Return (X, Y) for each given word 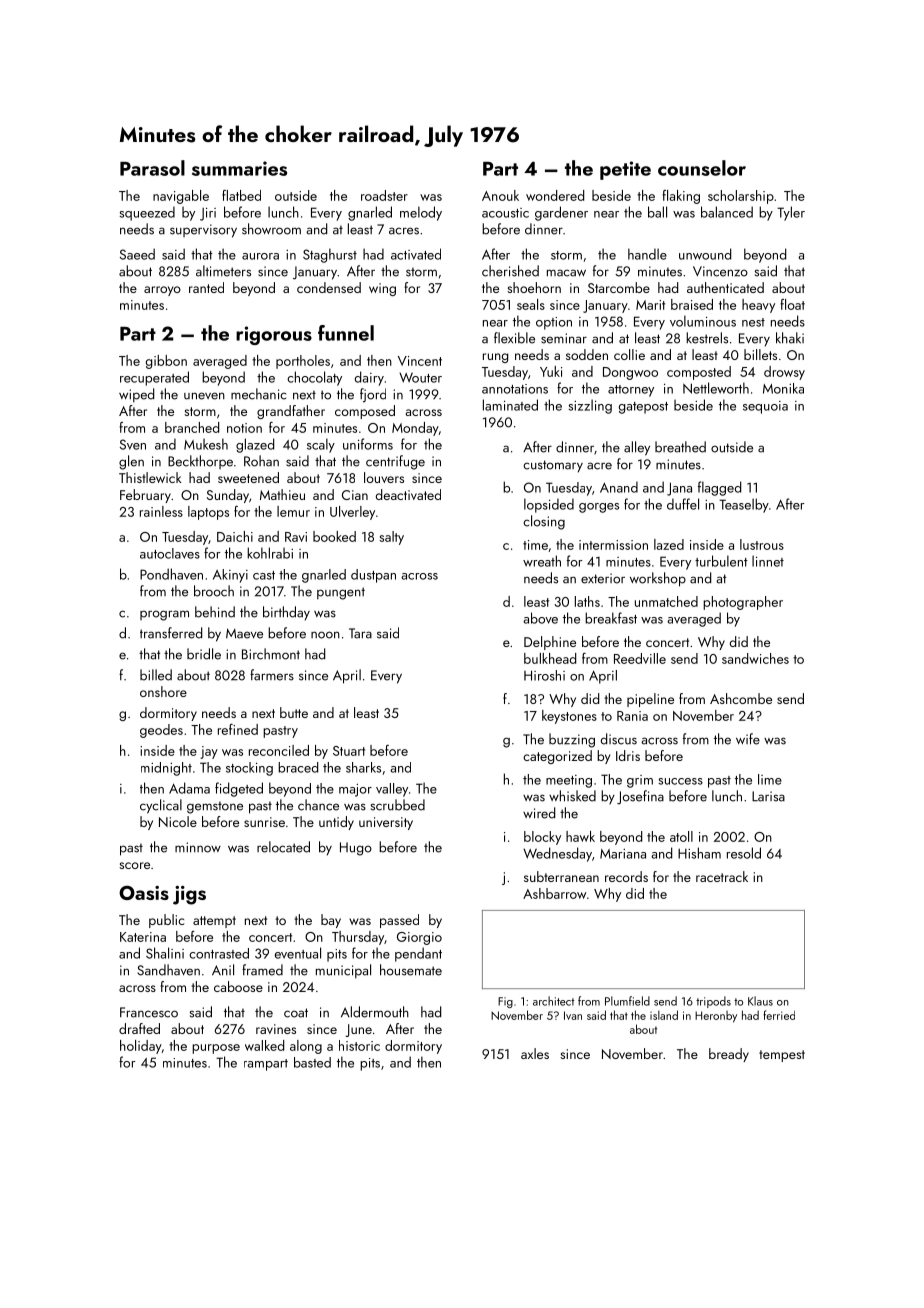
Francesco (149, 1012)
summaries (239, 168)
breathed (680, 447)
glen (131, 462)
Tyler (791, 213)
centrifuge (395, 462)
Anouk (500, 195)
